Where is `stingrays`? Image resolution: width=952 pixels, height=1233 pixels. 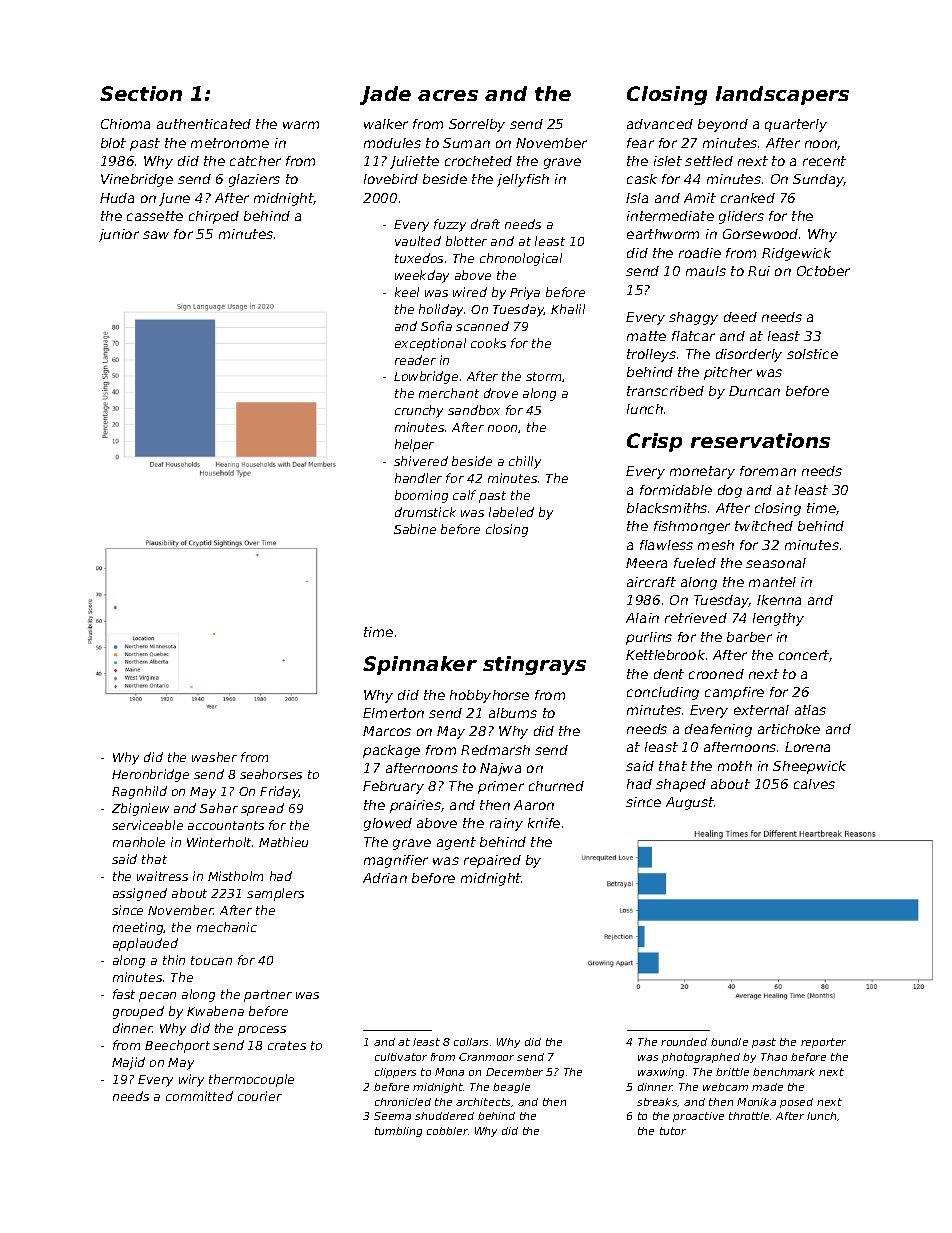
stingrays is located at coordinates (534, 665).
